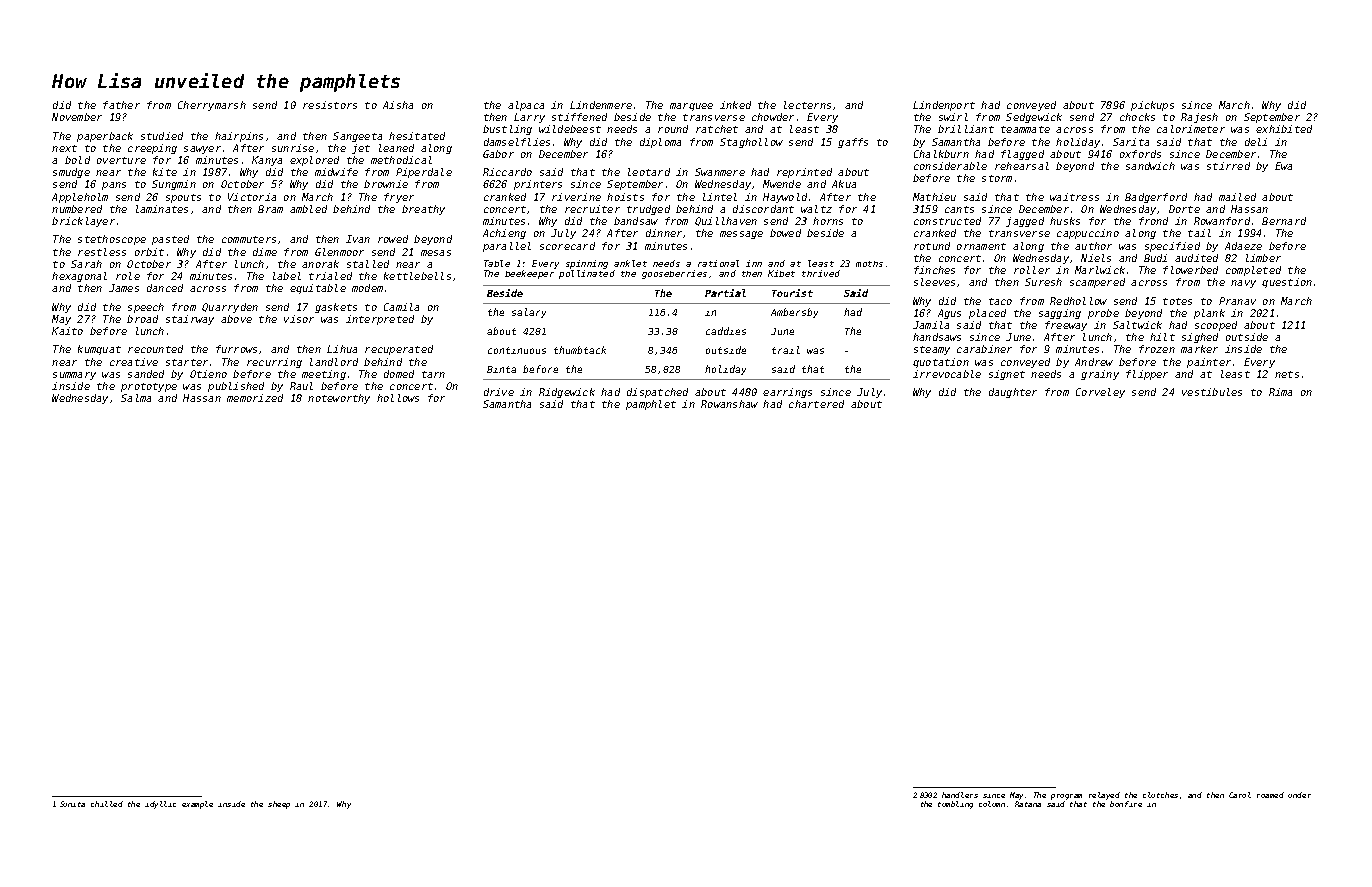 This document has height=887, width=1372. Describe the element at coordinates (1160, 795) in the document. I see `clutches` at that location.
